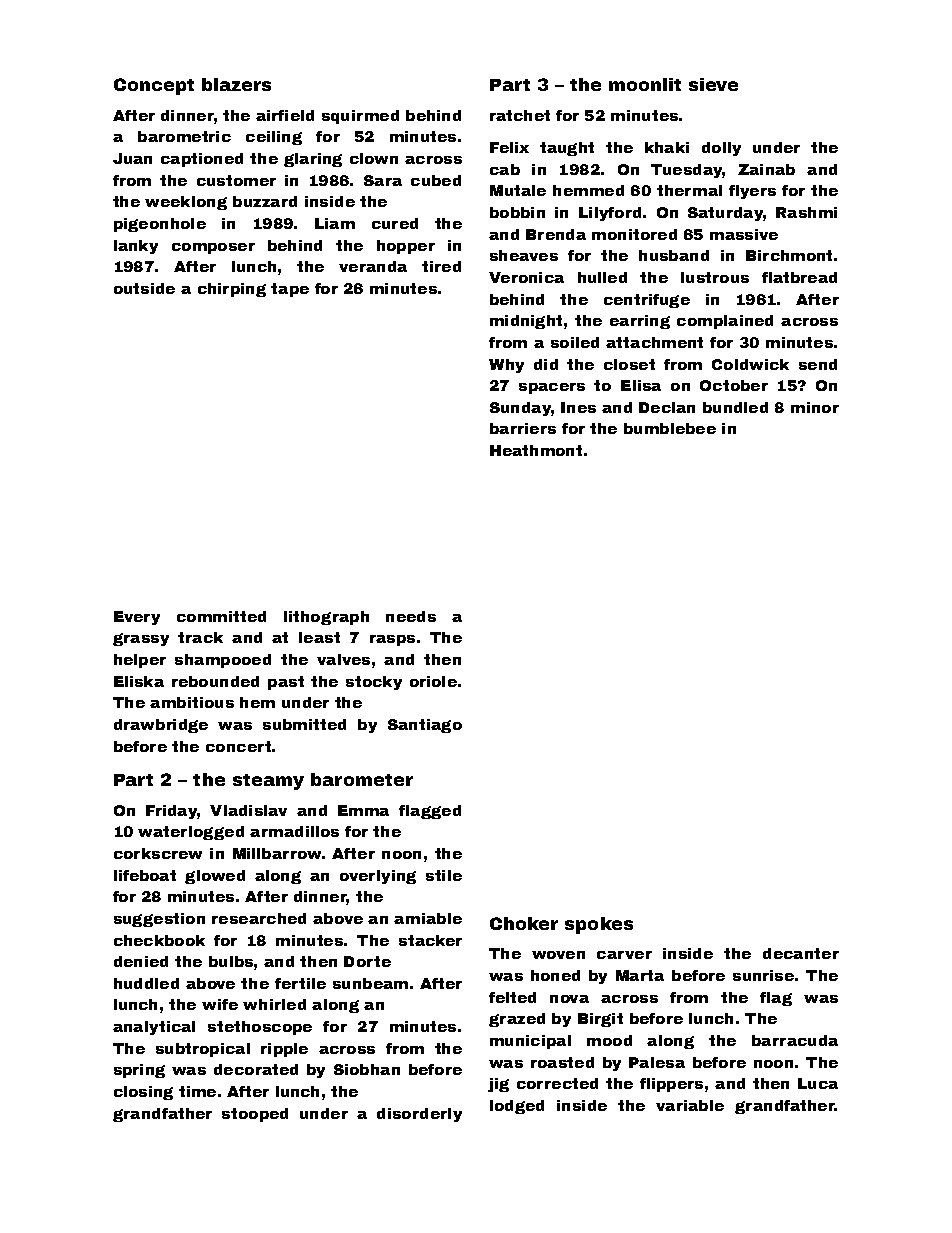  What do you see at coordinates (818, 1083) in the screenshot?
I see `Luca` at bounding box center [818, 1083].
